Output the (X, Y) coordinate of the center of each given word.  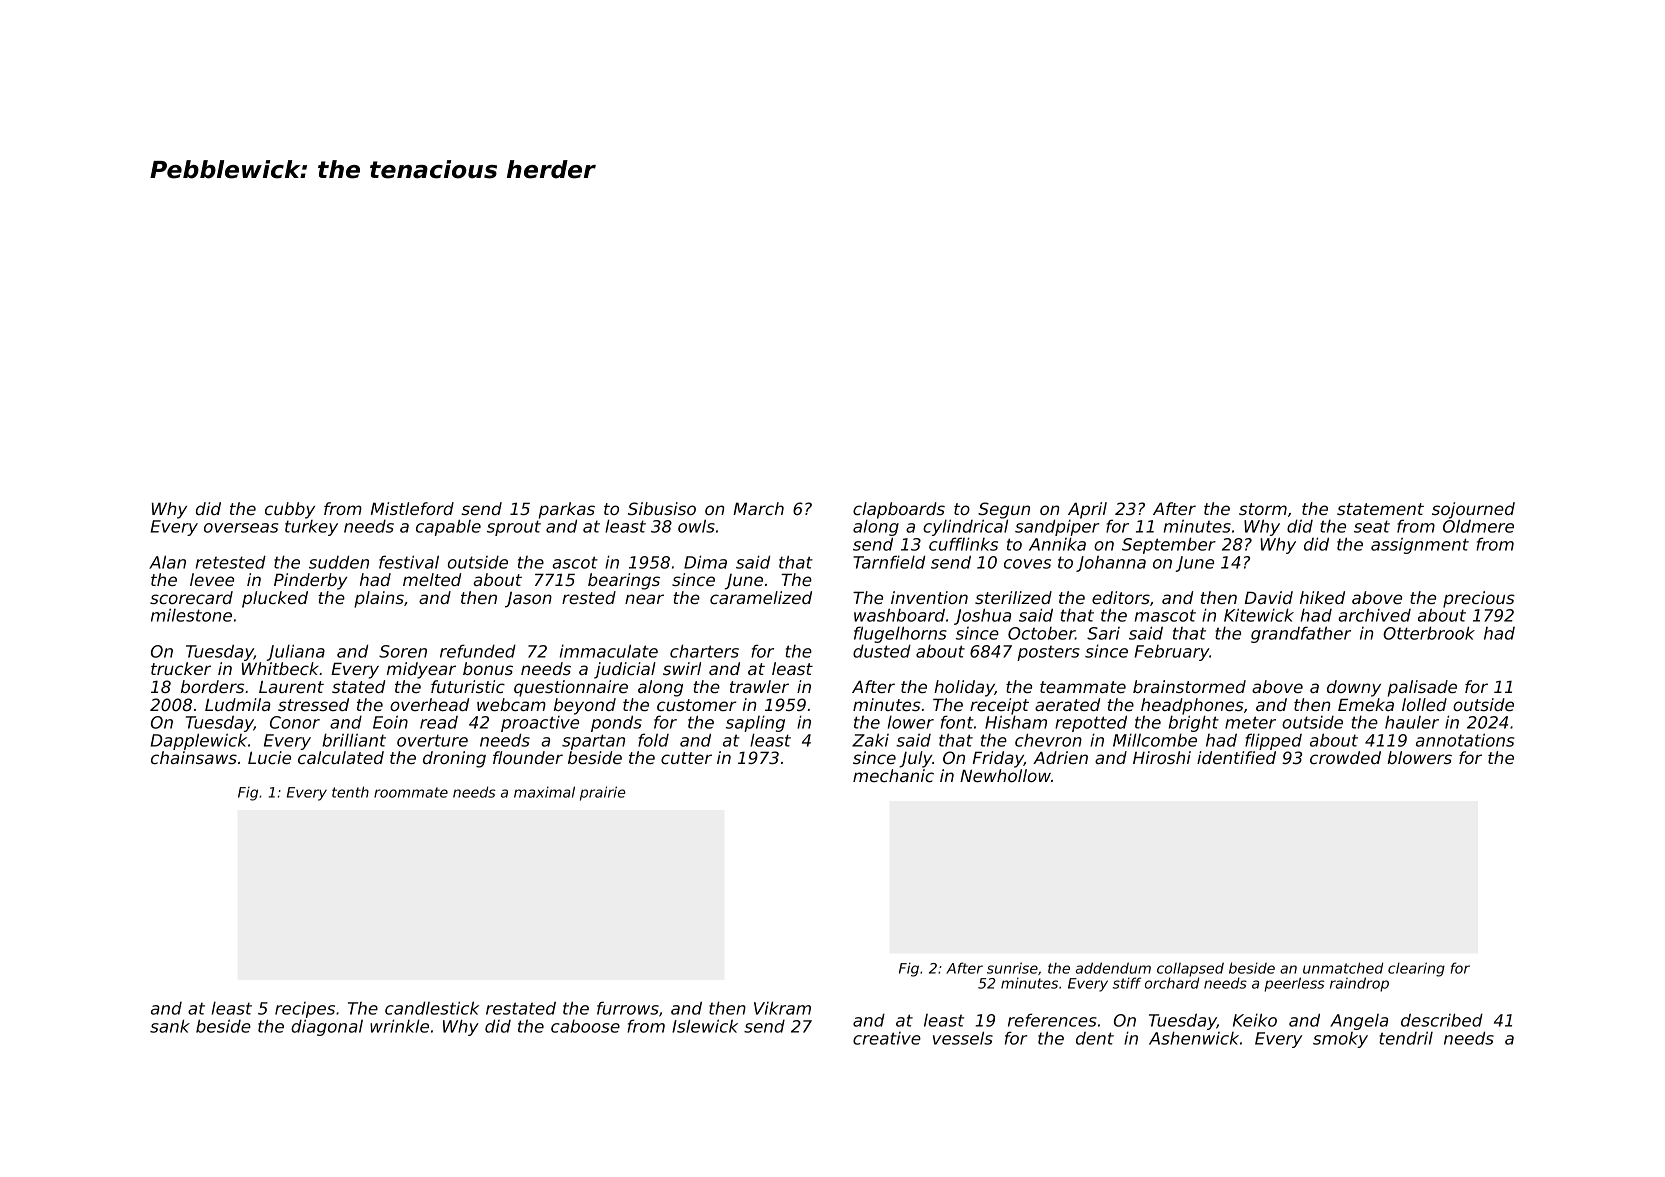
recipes (305, 1010)
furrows (628, 1008)
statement (1380, 509)
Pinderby (310, 581)
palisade (1422, 688)
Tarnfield (889, 562)
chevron (1048, 740)
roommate (411, 792)
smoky (1340, 1040)
